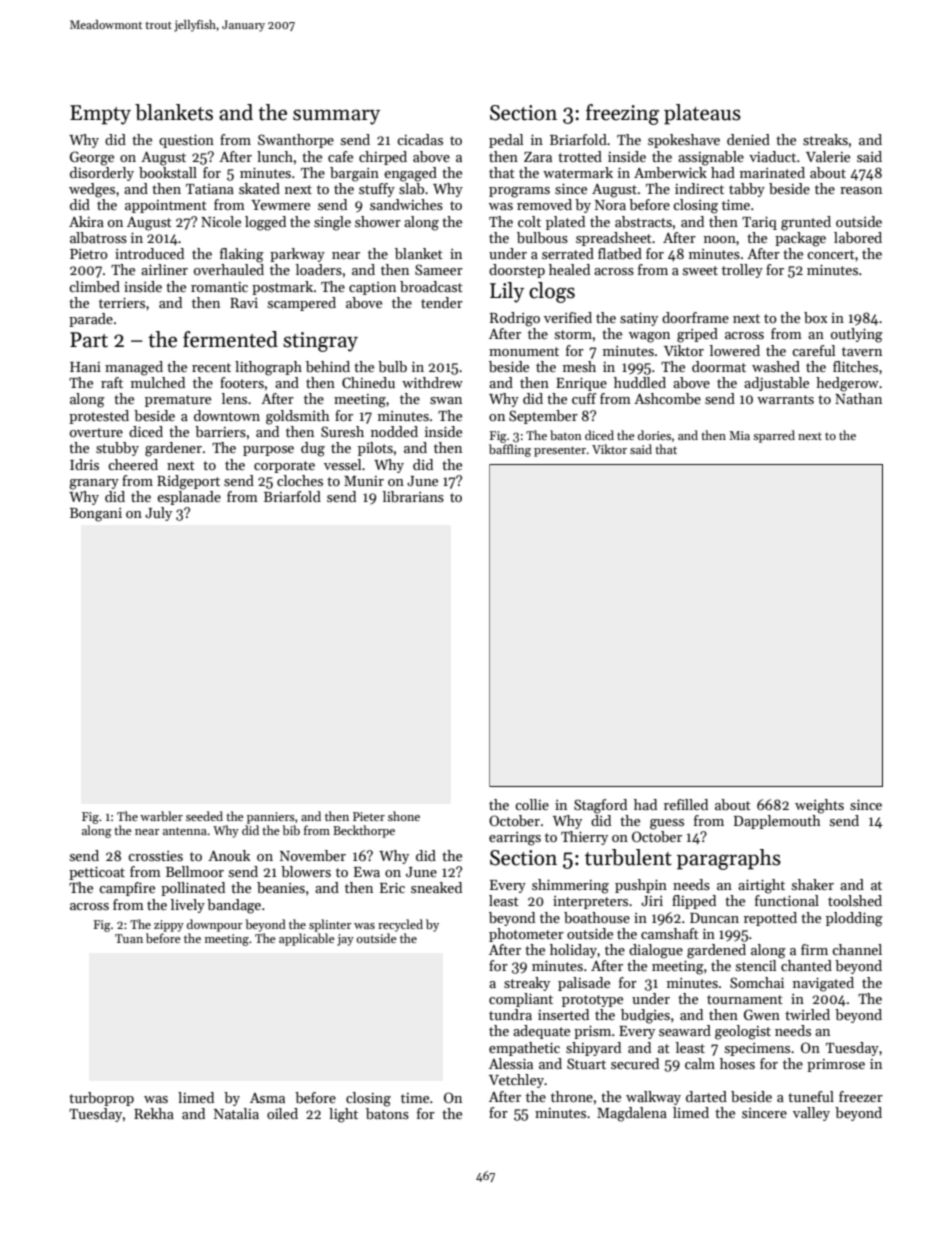 The height and width of the document is (1233, 952). Describe the element at coordinates (777, 822) in the document. I see `Dapplemouth` at that location.
